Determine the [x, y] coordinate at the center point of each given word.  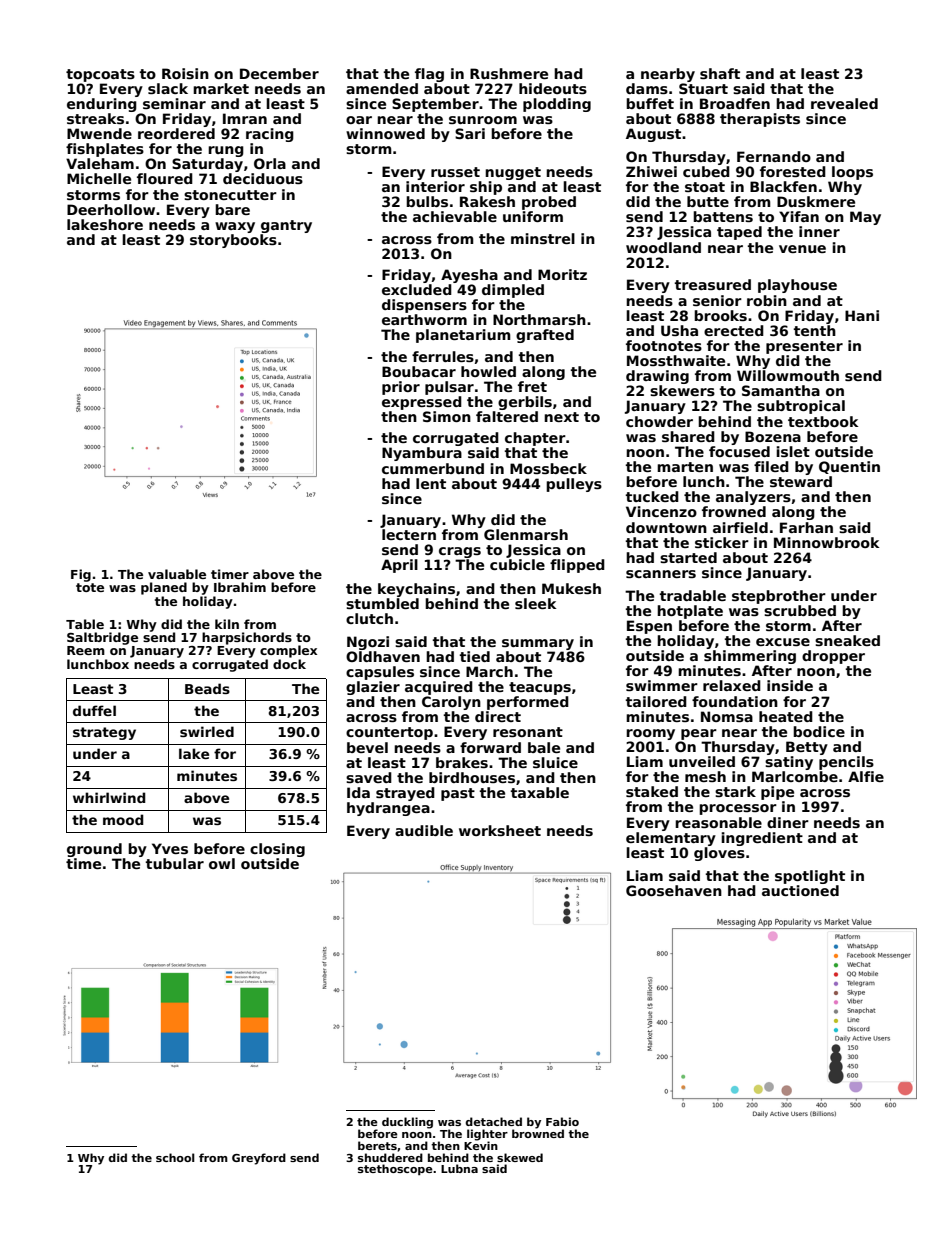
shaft [720, 73]
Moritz [562, 274]
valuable [177, 574]
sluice [555, 762]
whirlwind [109, 797]
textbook [823, 421]
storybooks [233, 241]
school [175, 1157]
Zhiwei [651, 171]
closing [277, 850]
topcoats [100, 75]
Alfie [866, 776]
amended [382, 88]
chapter [535, 439]
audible [424, 830]
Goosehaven [674, 890]
